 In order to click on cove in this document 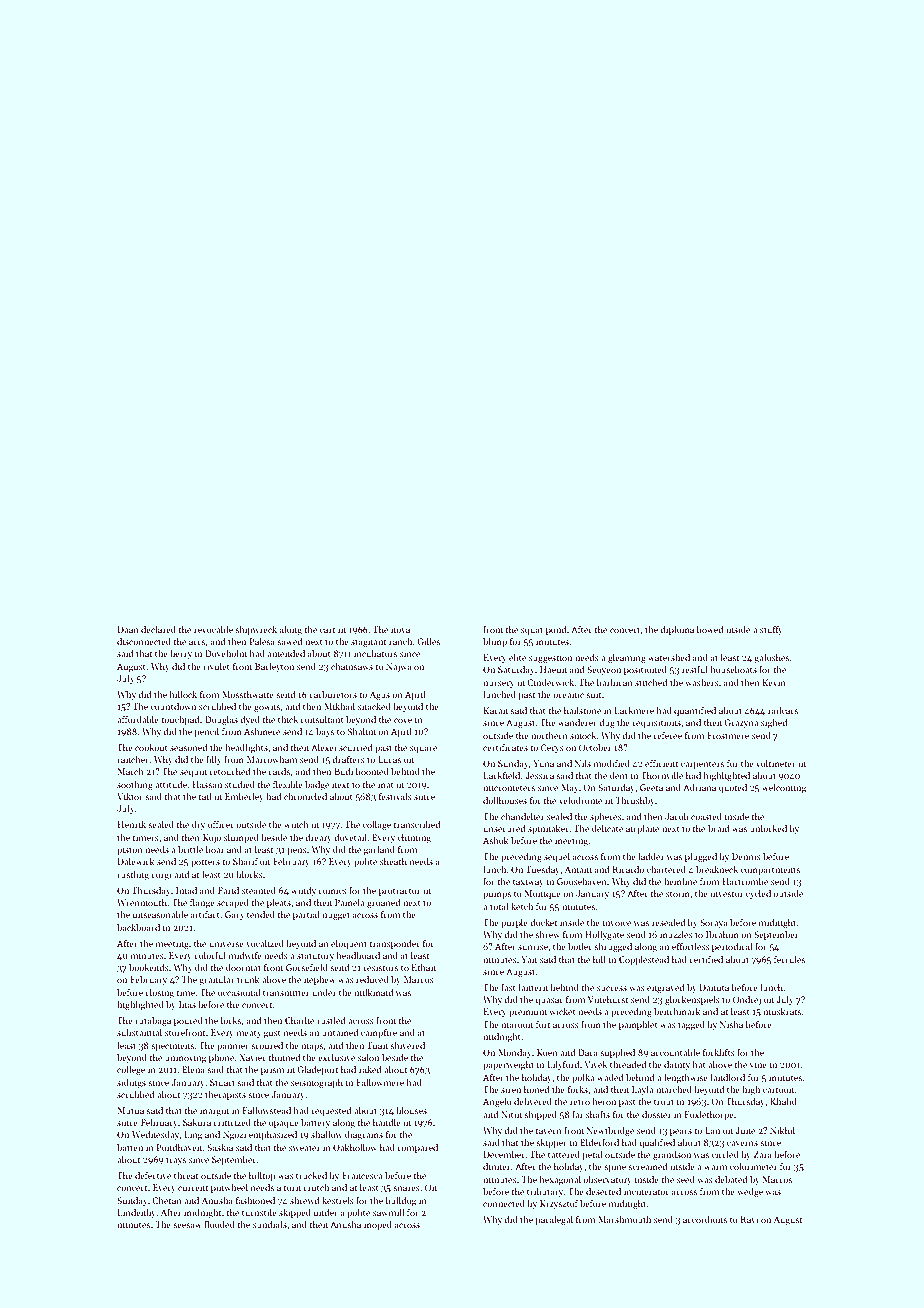, I will do `click(403, 720)`.
